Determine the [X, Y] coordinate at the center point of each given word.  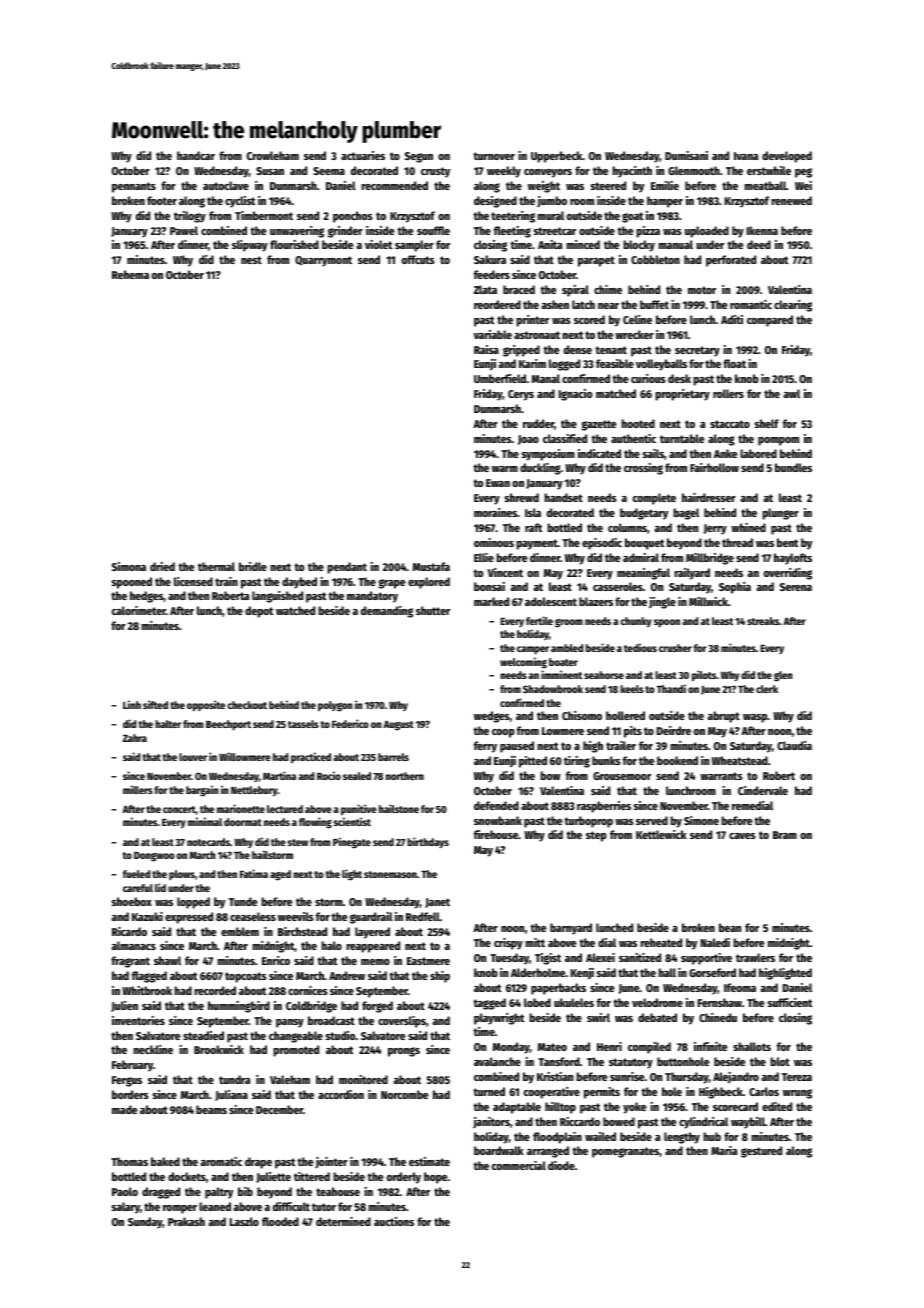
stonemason [390, 874]
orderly [404, 1178]
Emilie [665, 185]
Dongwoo [154, 857]
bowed [619, 1121]
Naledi [715, 942]
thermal [216, 566]
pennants [134, 187]
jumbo [552, 201]
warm [505, 469]
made [125, 1109]
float [734, 363]
